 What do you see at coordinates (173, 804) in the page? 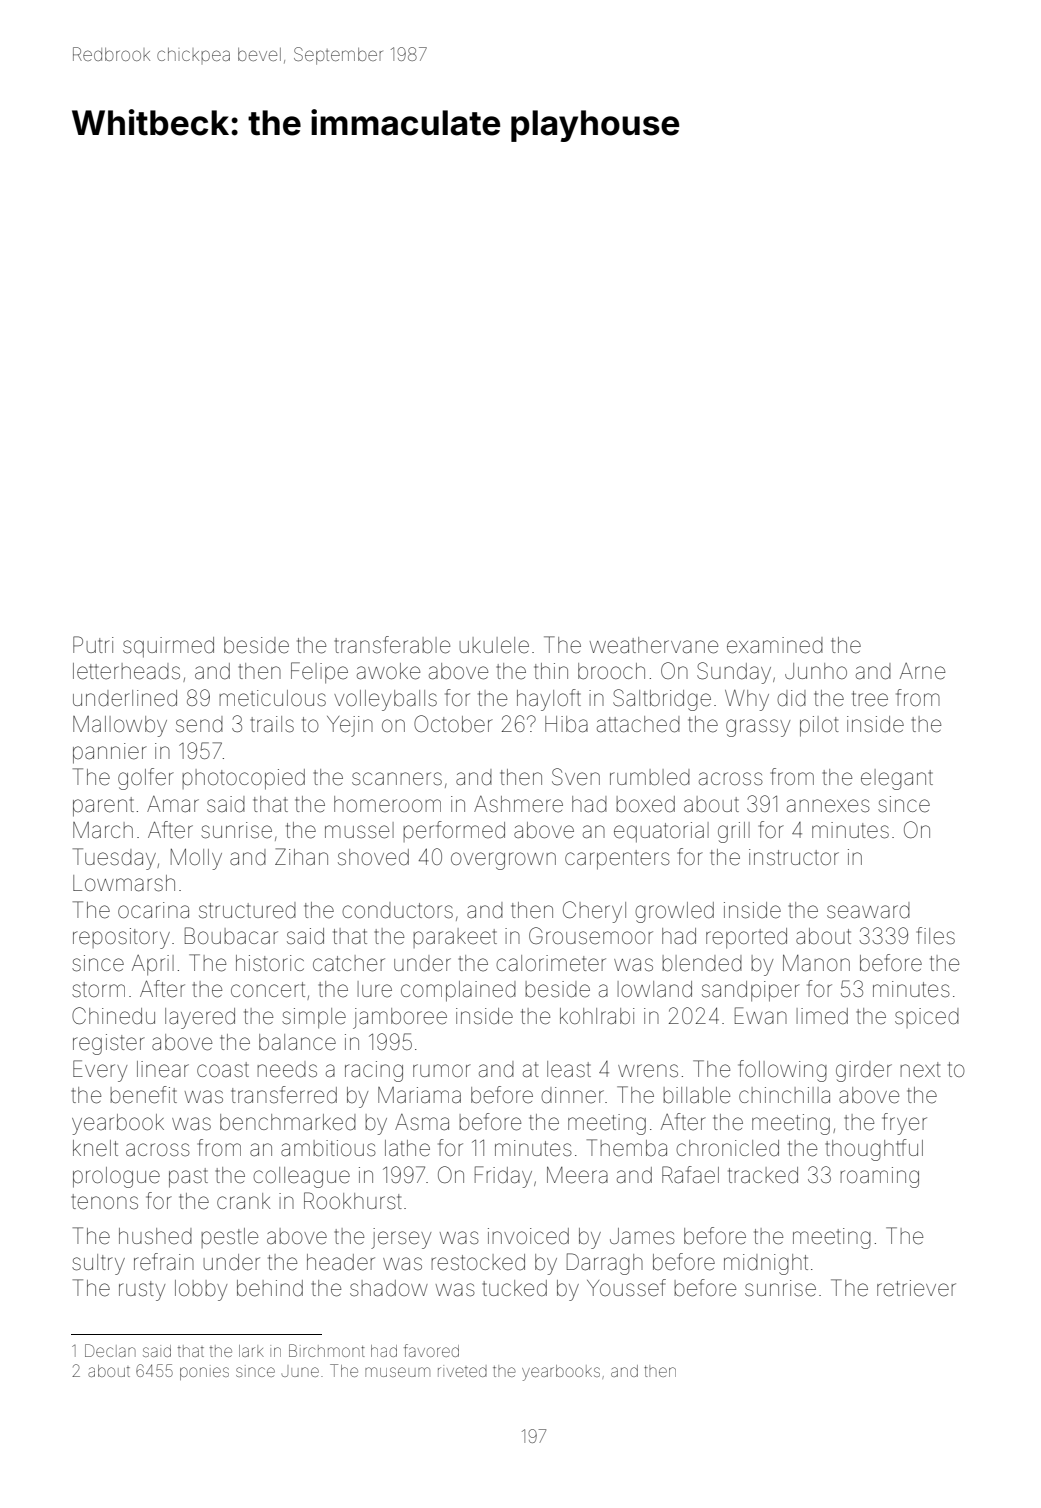
I see `Amar` at bounding box center [173, 804].
